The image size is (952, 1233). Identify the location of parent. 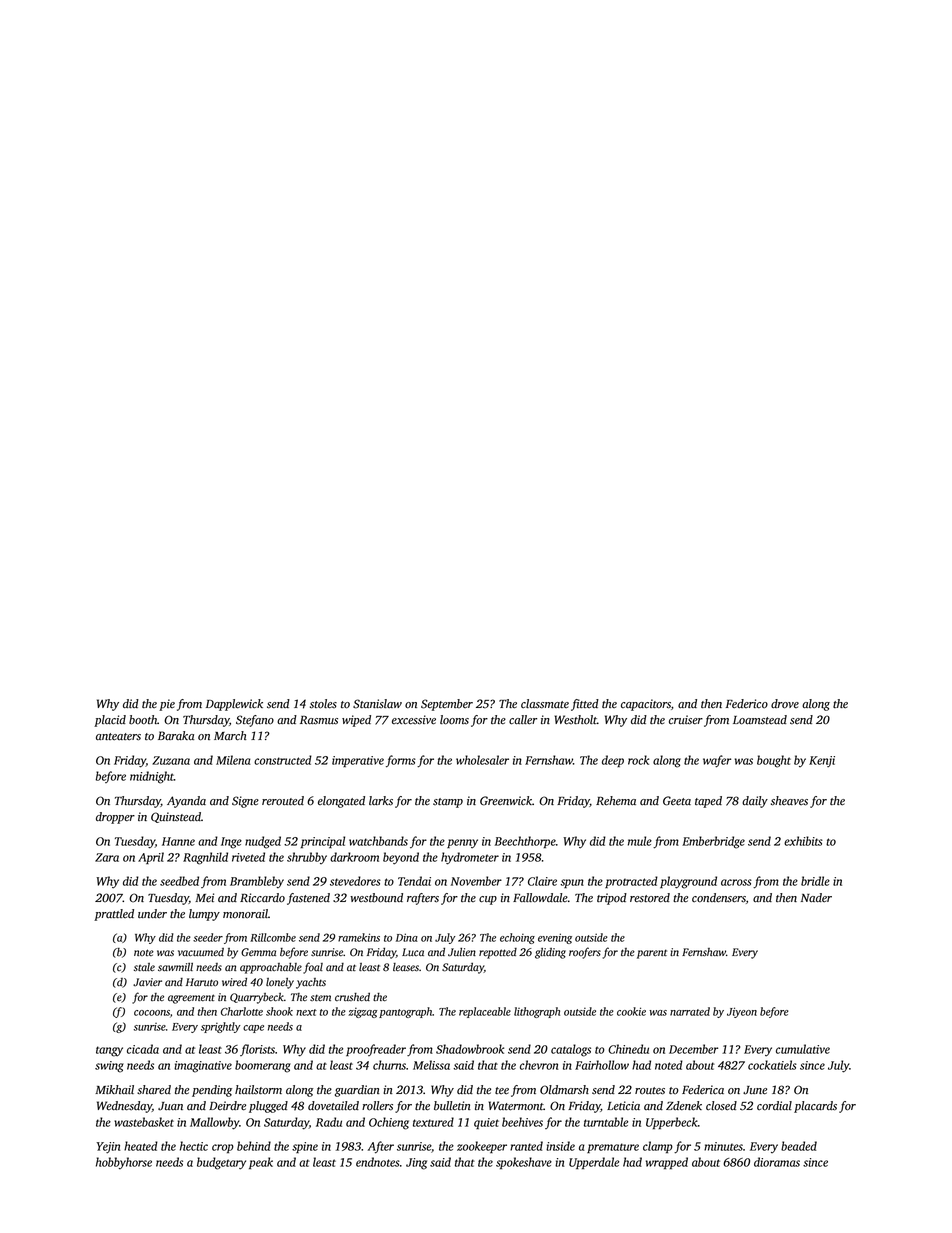
(652, 954).
